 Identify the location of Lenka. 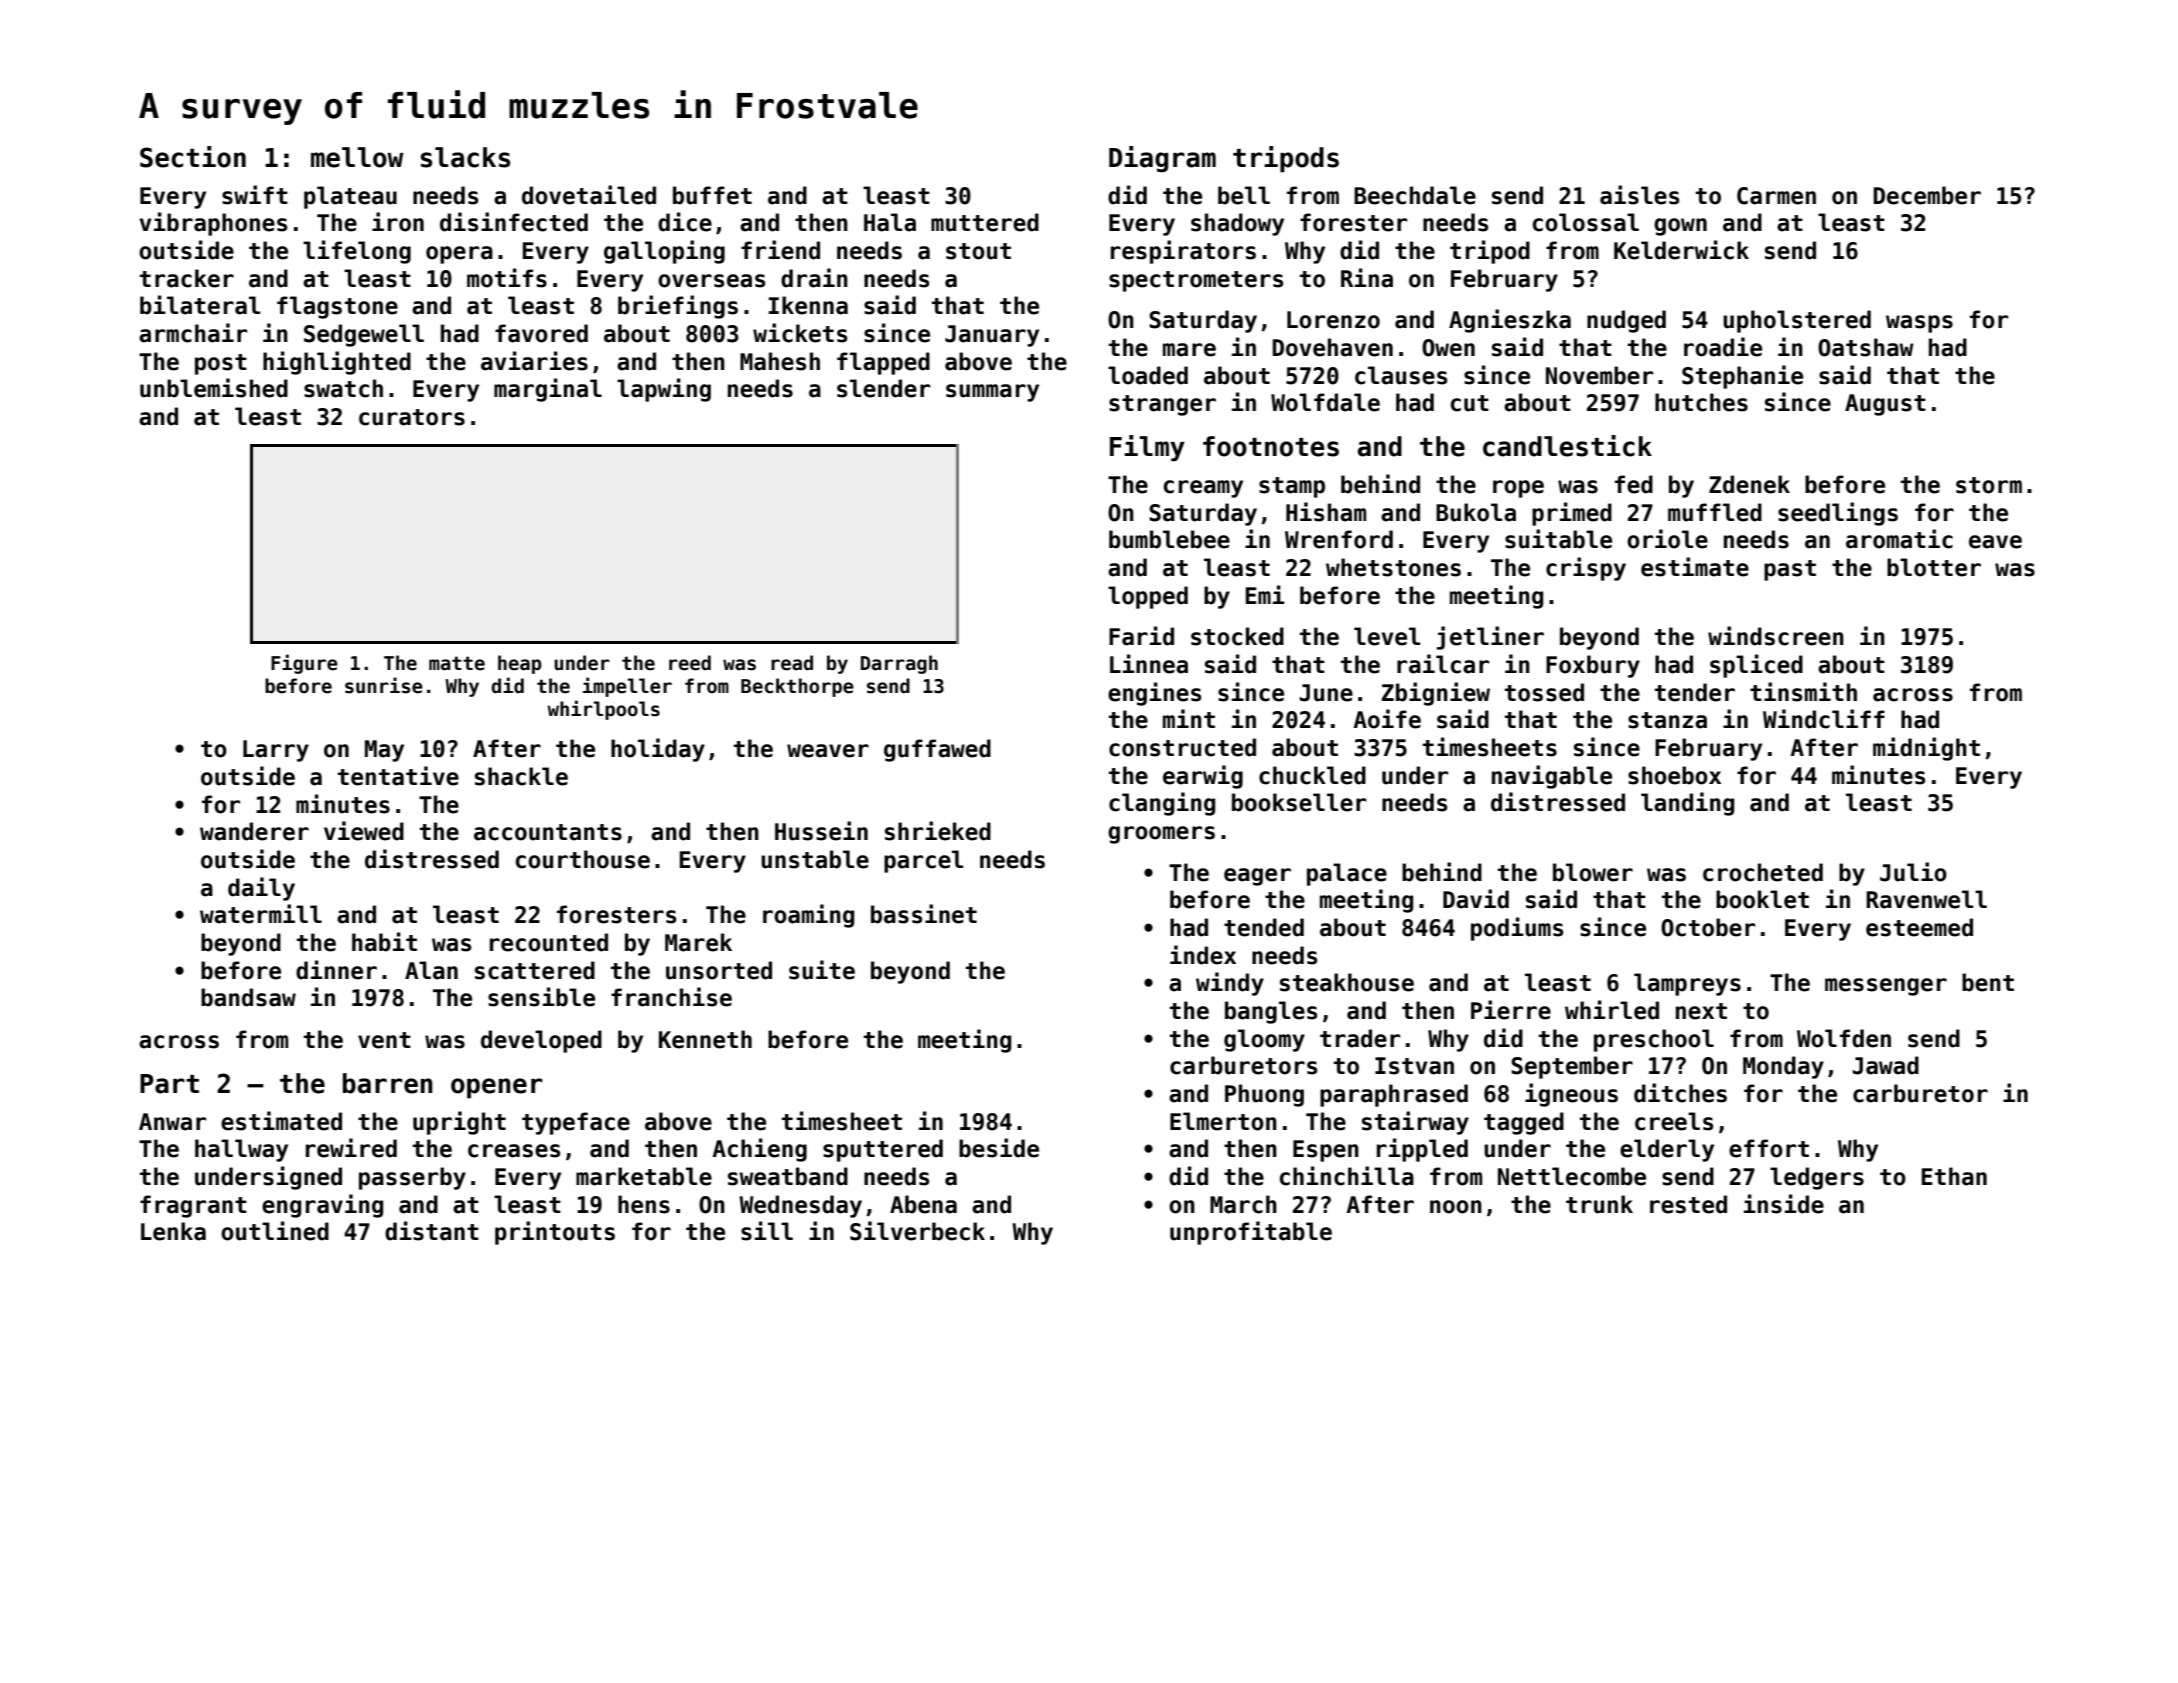
(173, 1231).
